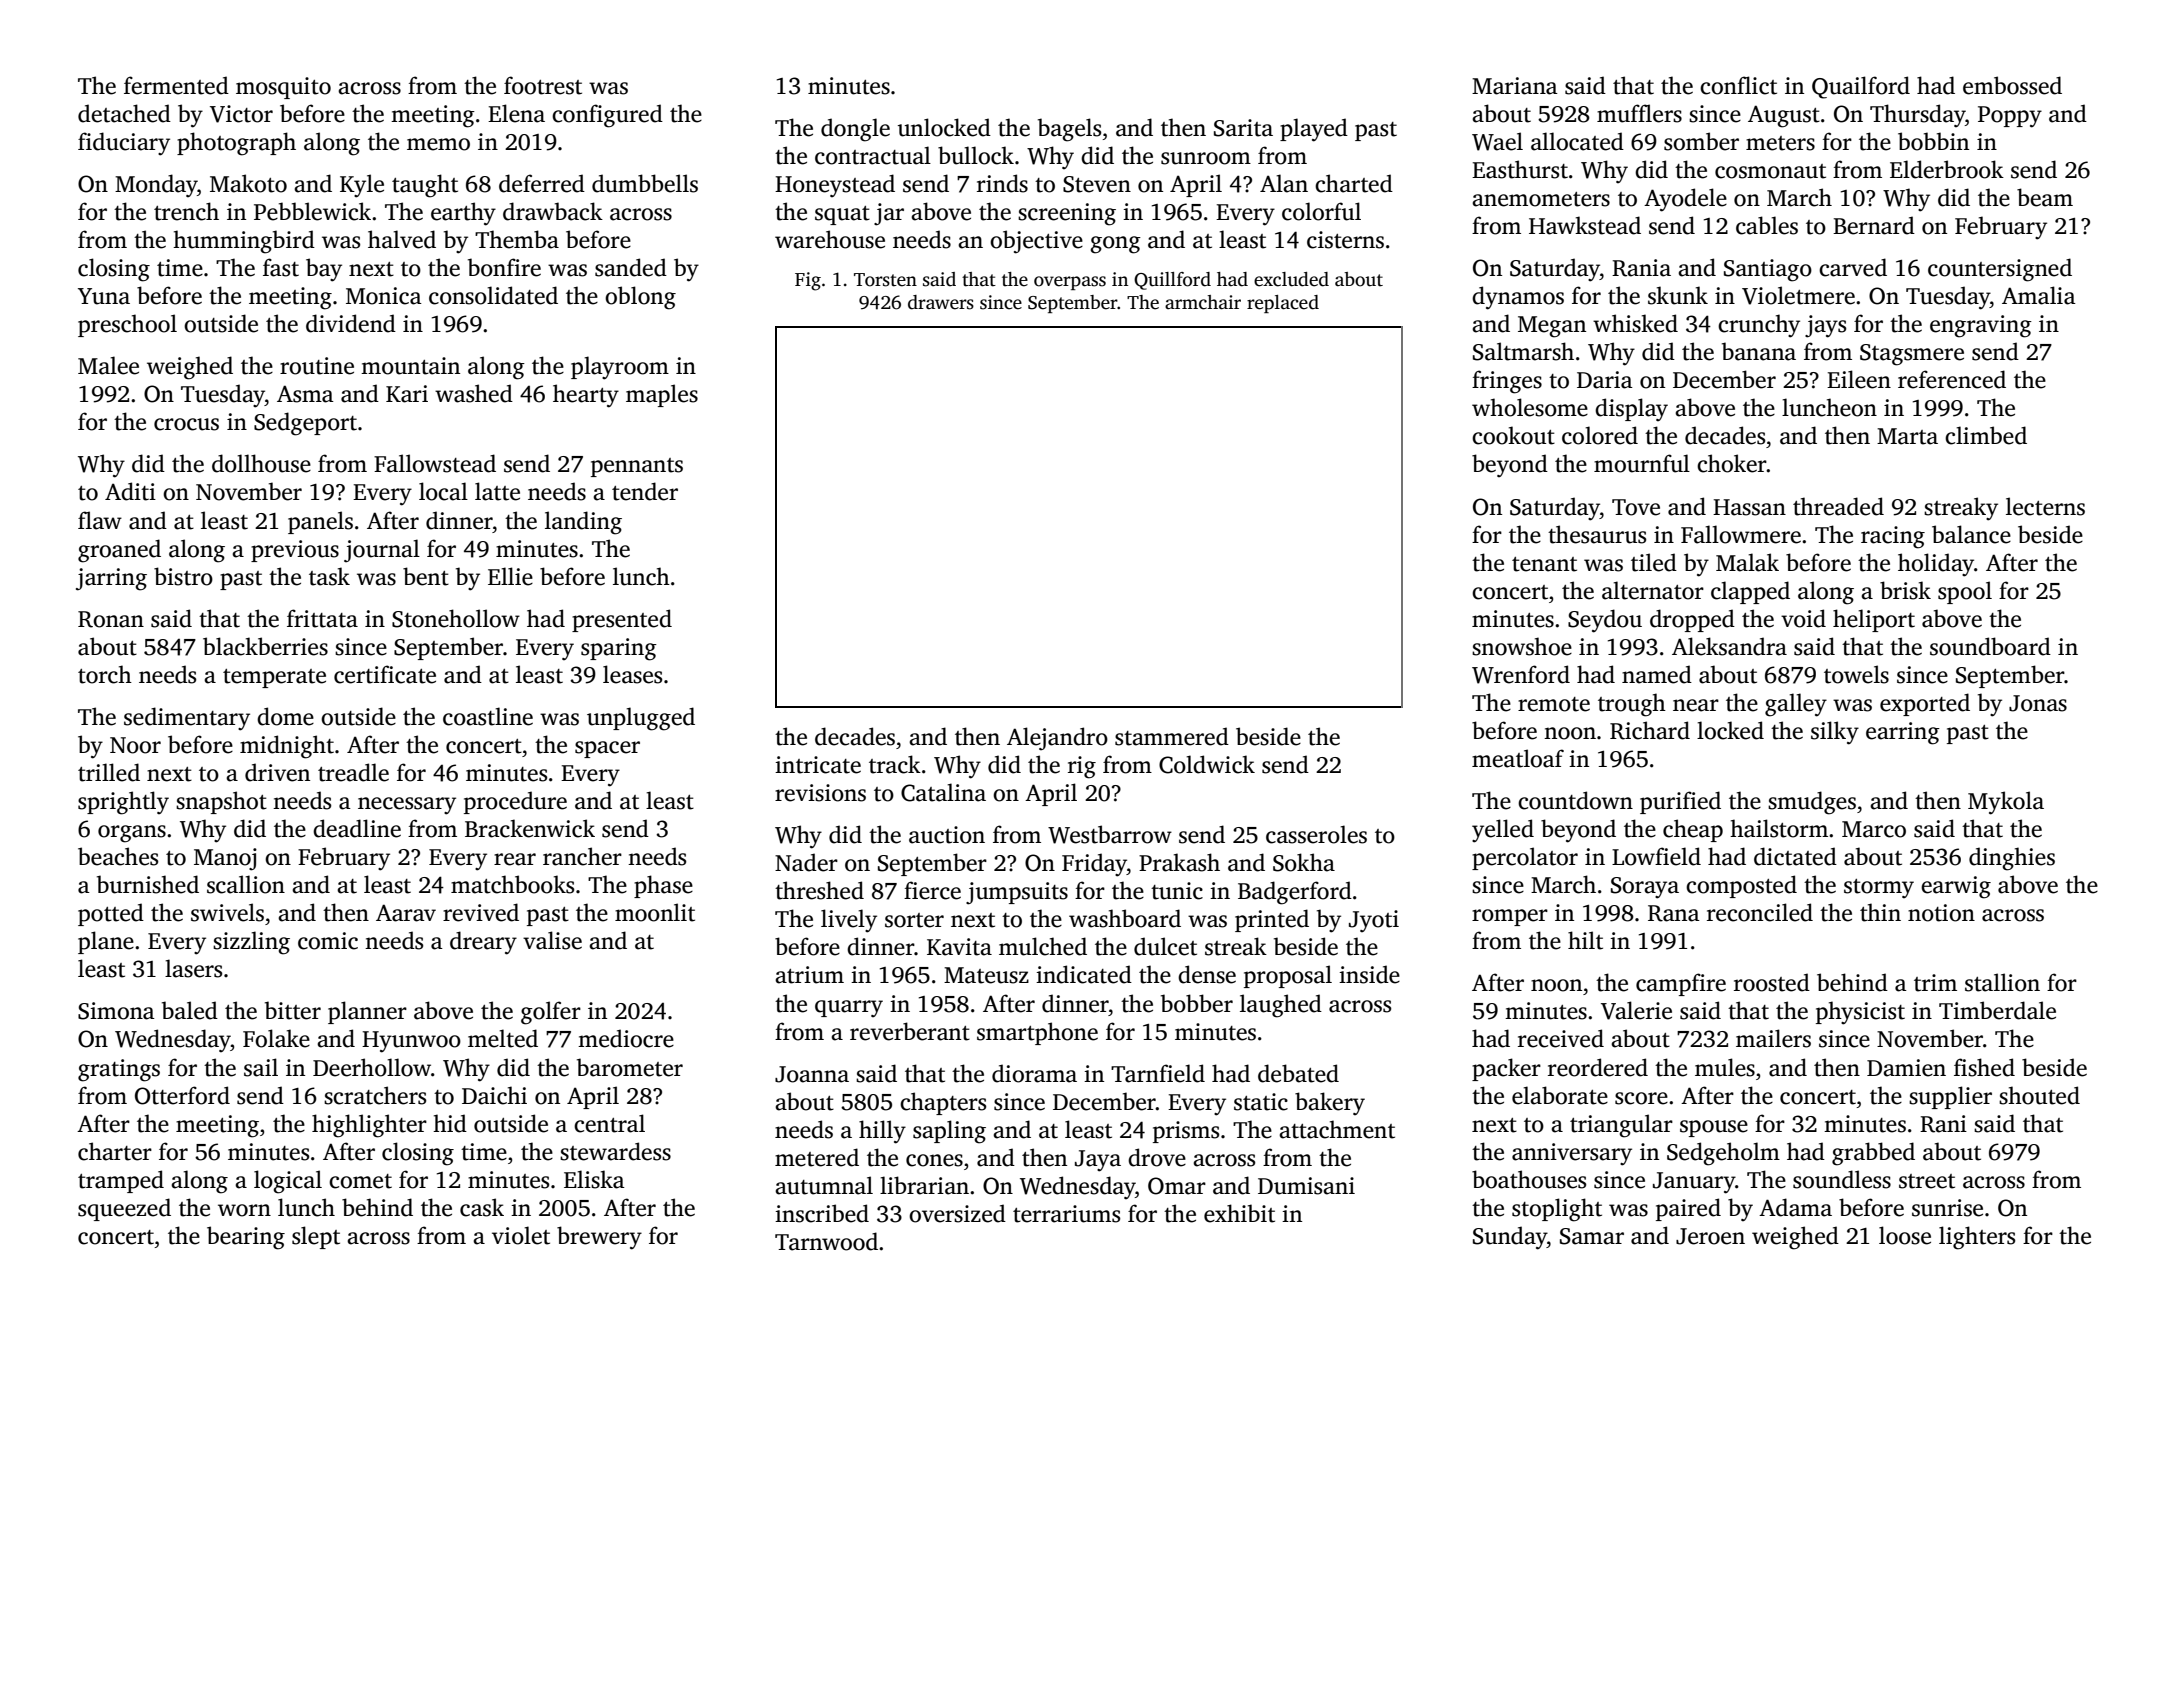 The width and height of the screenshot is (2178, 1683). I want to click on slept, so click(316, 1237).
